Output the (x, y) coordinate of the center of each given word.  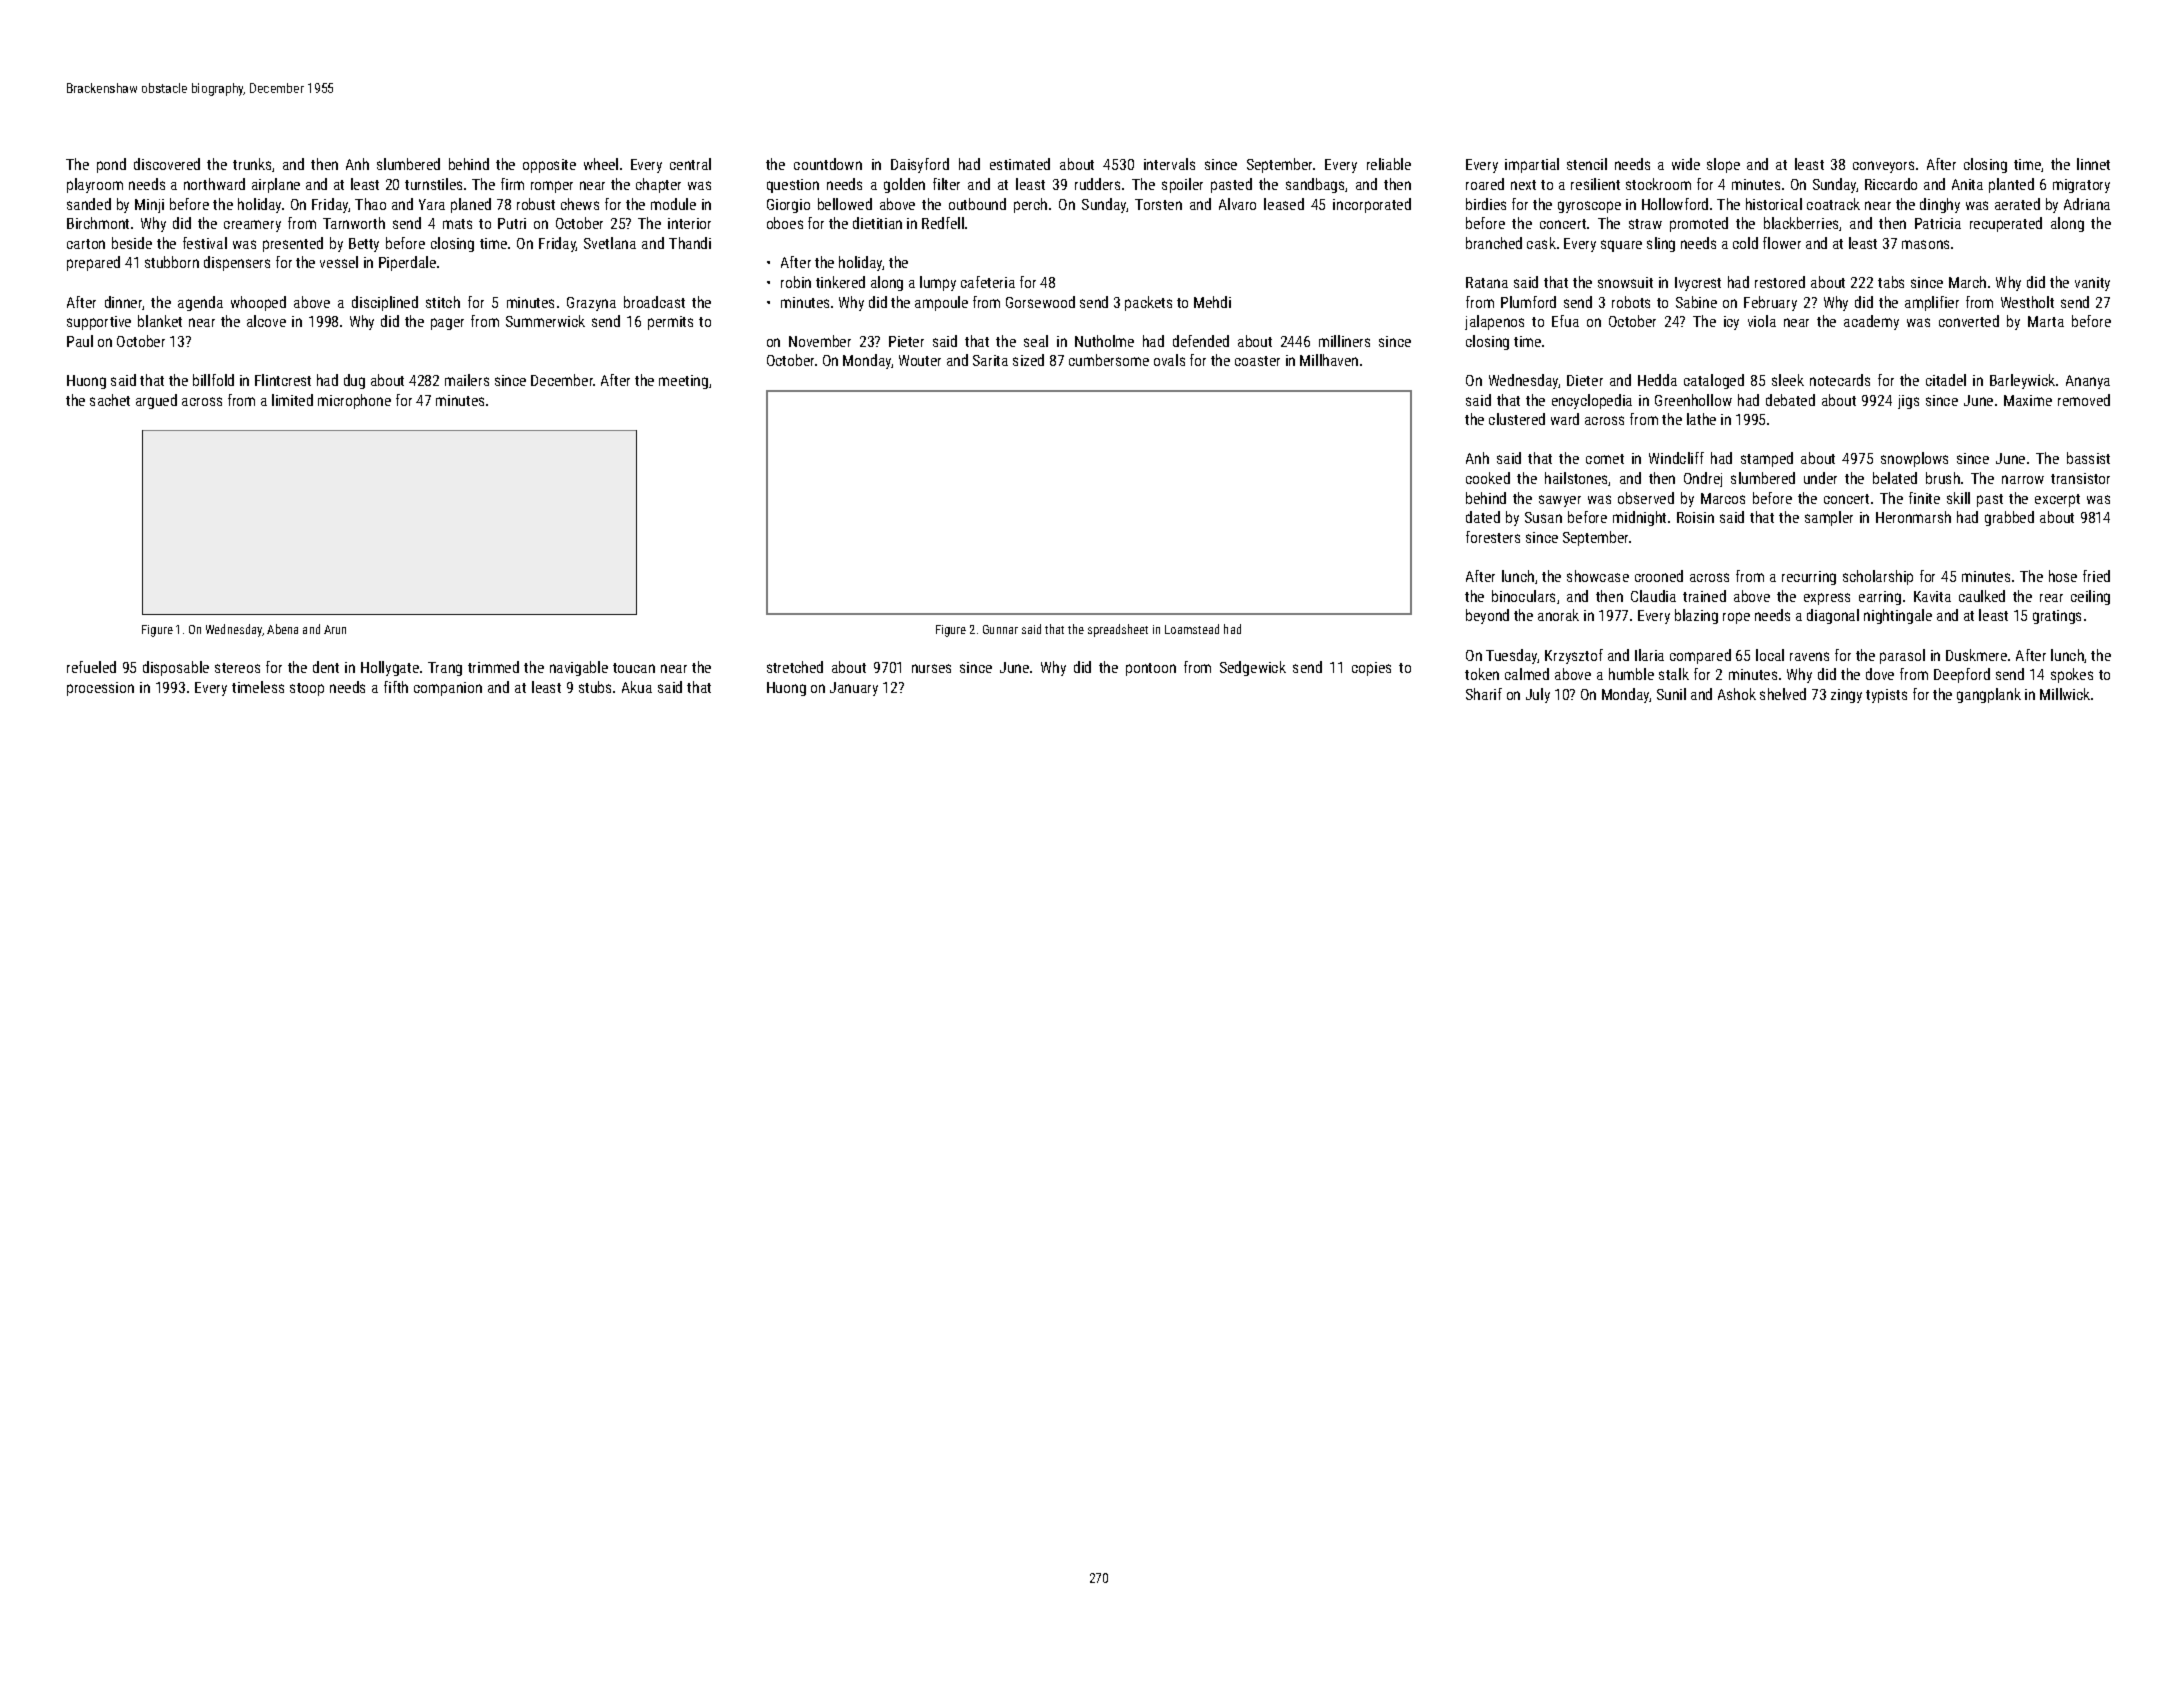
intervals (1169, 164)
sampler (1829, 518)
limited (292, 400)
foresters (1493, 537)
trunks (253, 165)
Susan (1543, 517)
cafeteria (988, 282)
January (854, 689)
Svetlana (610, 243)
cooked (1488, 478)
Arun (335, 629)
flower (1782, 243)
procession (100, 689)
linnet (2093, 164)
